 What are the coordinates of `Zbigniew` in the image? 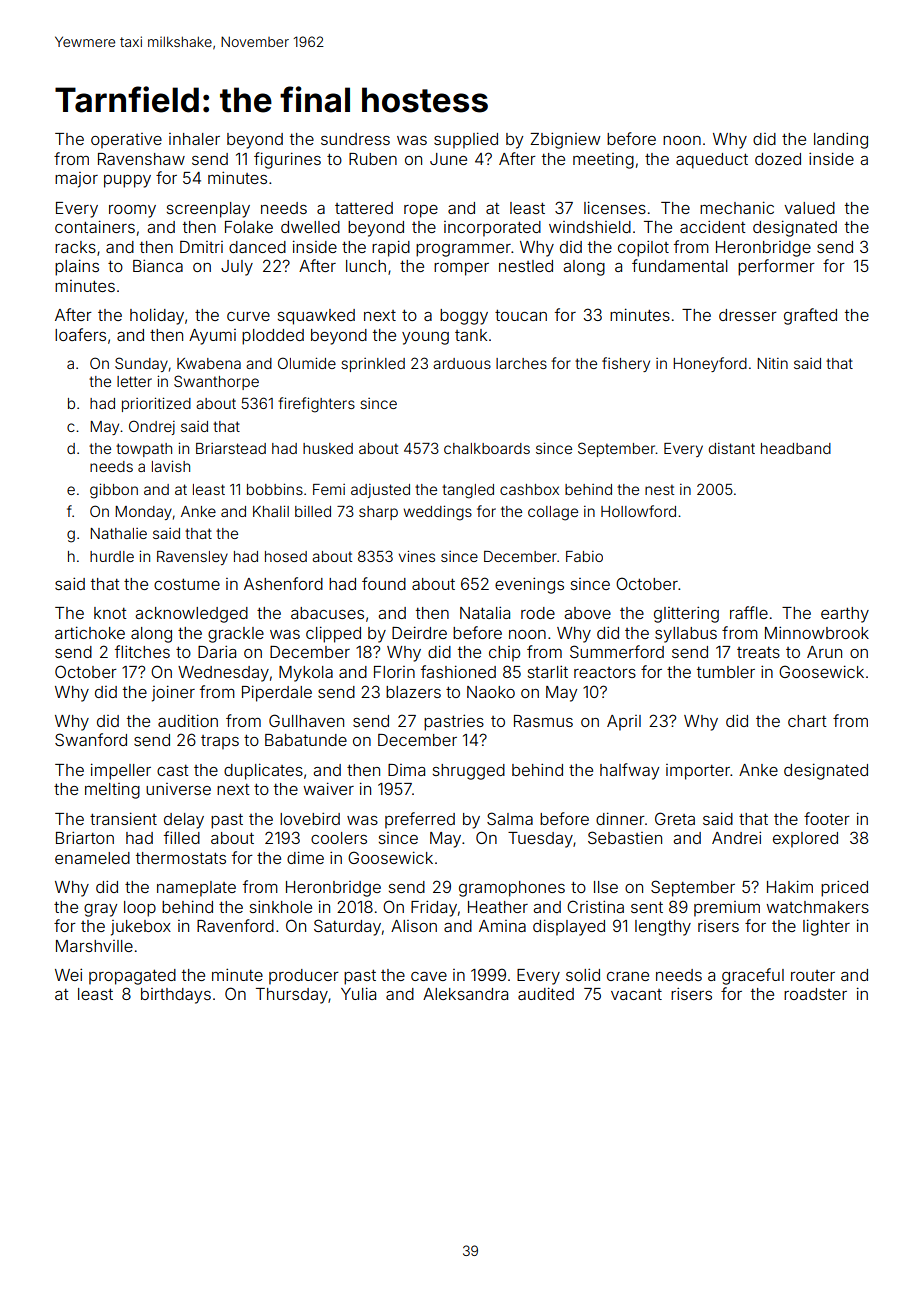 It's located at (565, 140).
